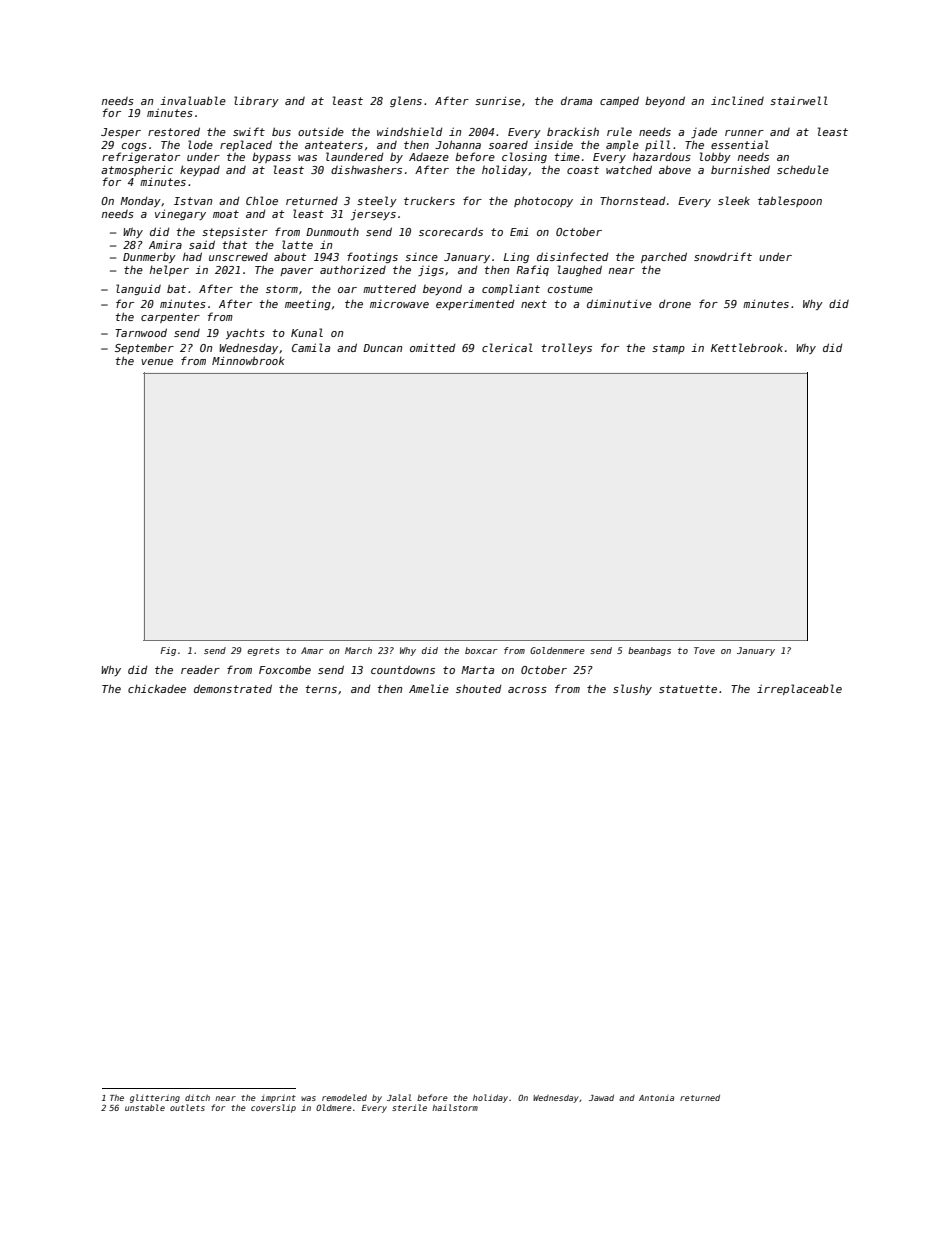 Image resolution: width=952 pixels, height=1233 pixels. I want to click on irreplaceable, so click(799, 689).
